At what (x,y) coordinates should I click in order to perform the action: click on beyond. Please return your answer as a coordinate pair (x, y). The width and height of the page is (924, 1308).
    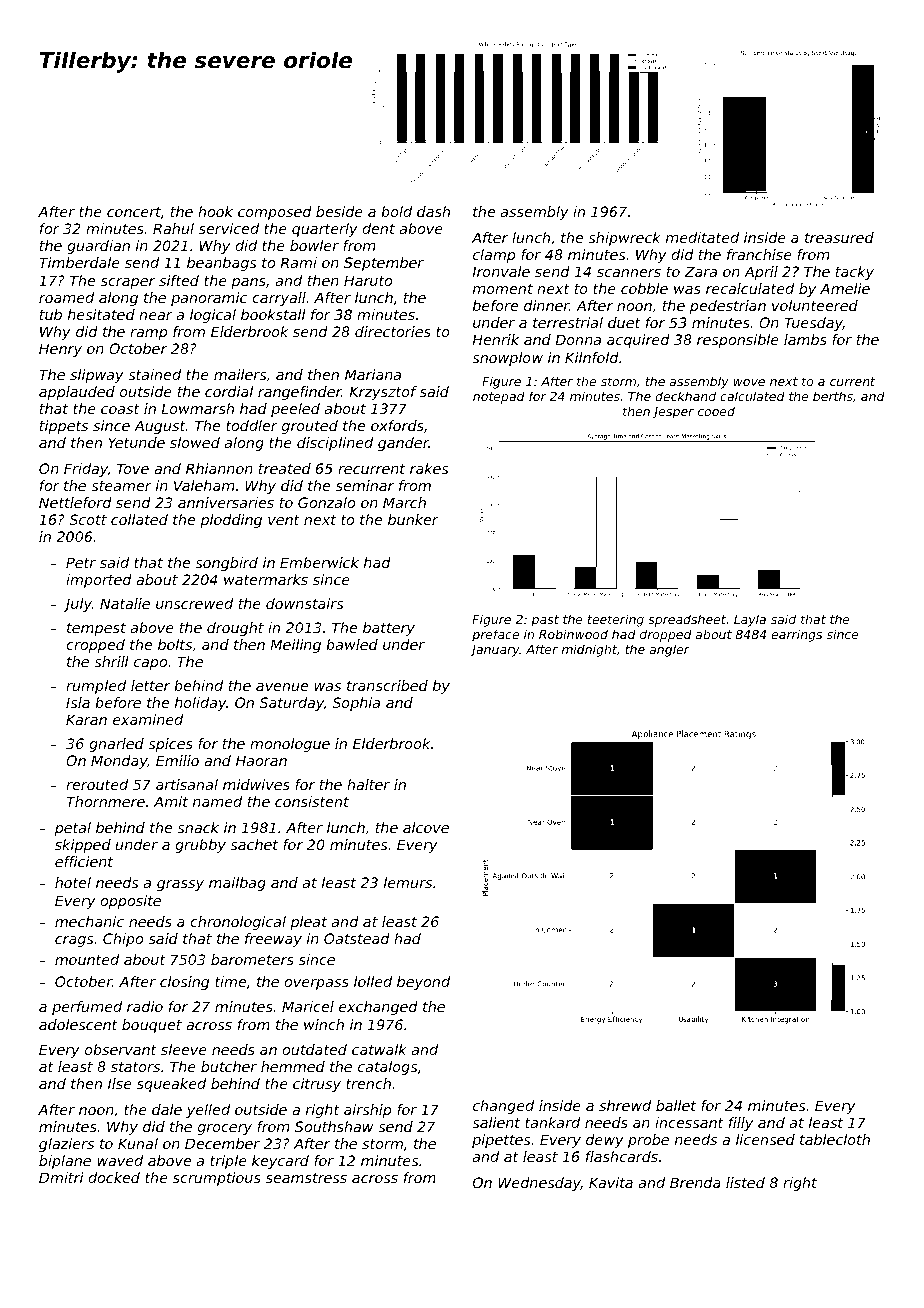
    Looking at the image, I should click on (423, 983).
